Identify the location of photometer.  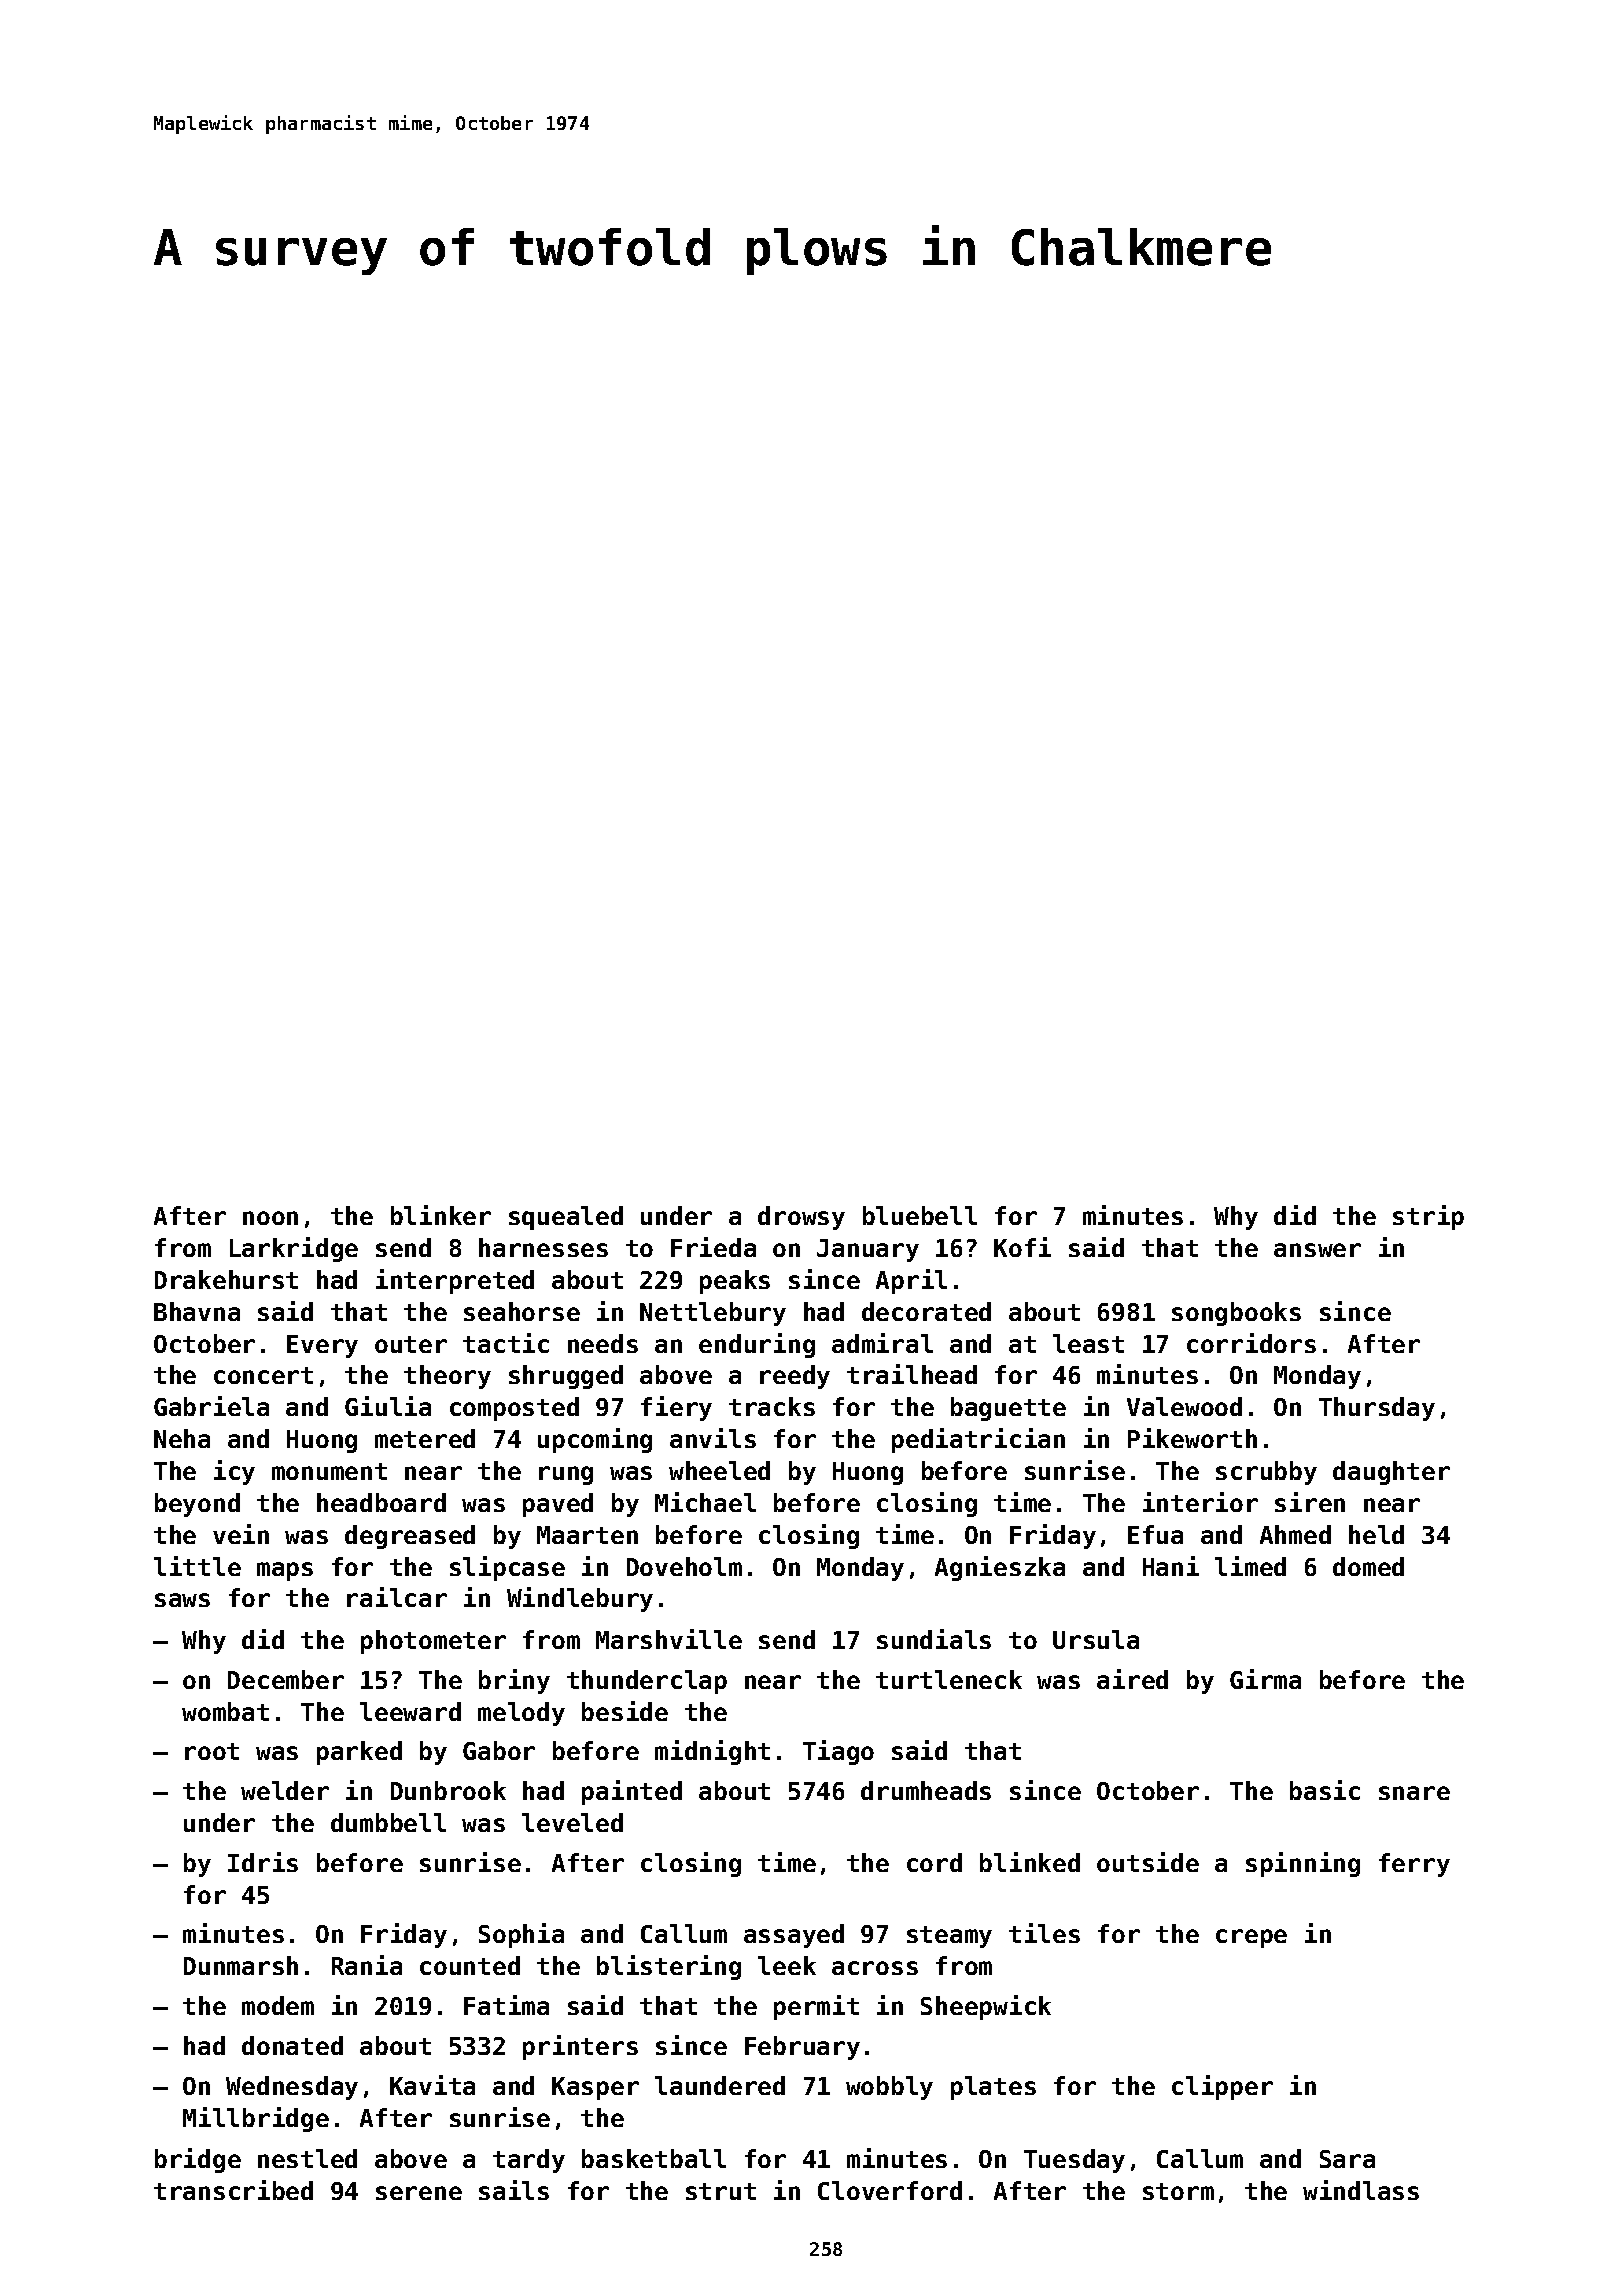
(433, 1642).
